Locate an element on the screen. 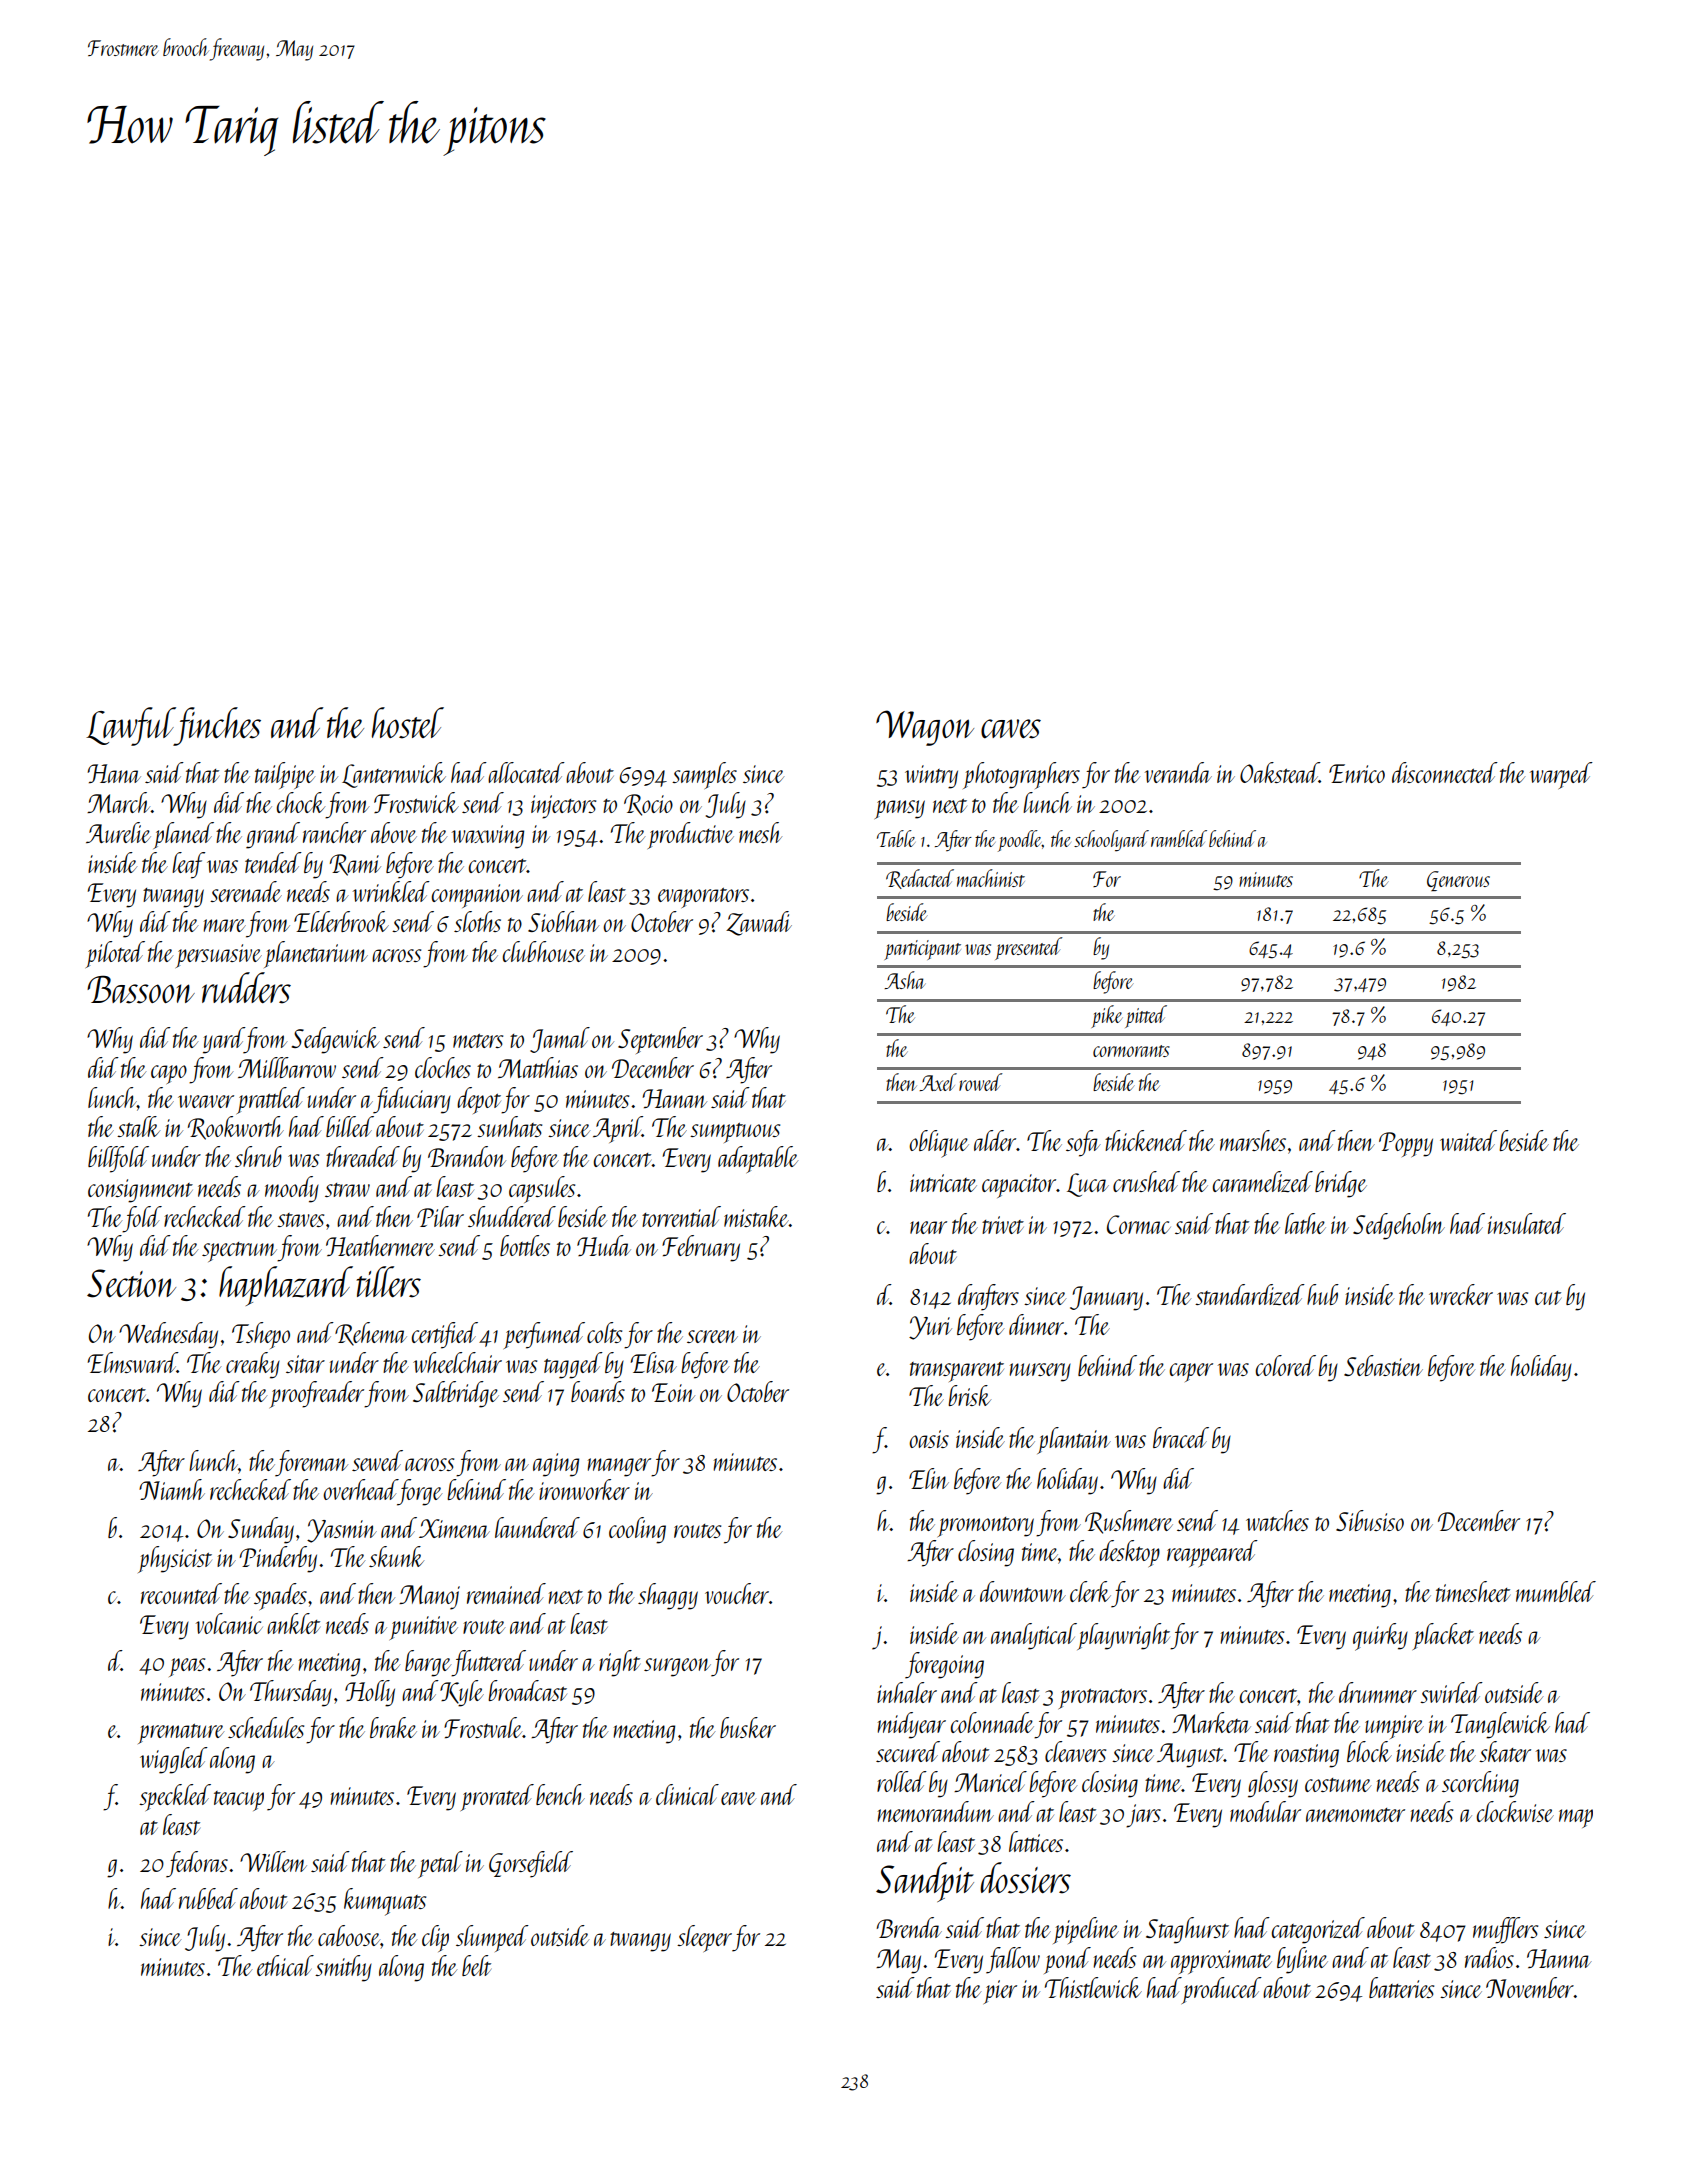 Image resolution: width=1683 pixels, height=2178 pixels. screen is located at coordinates (712, 1336).
